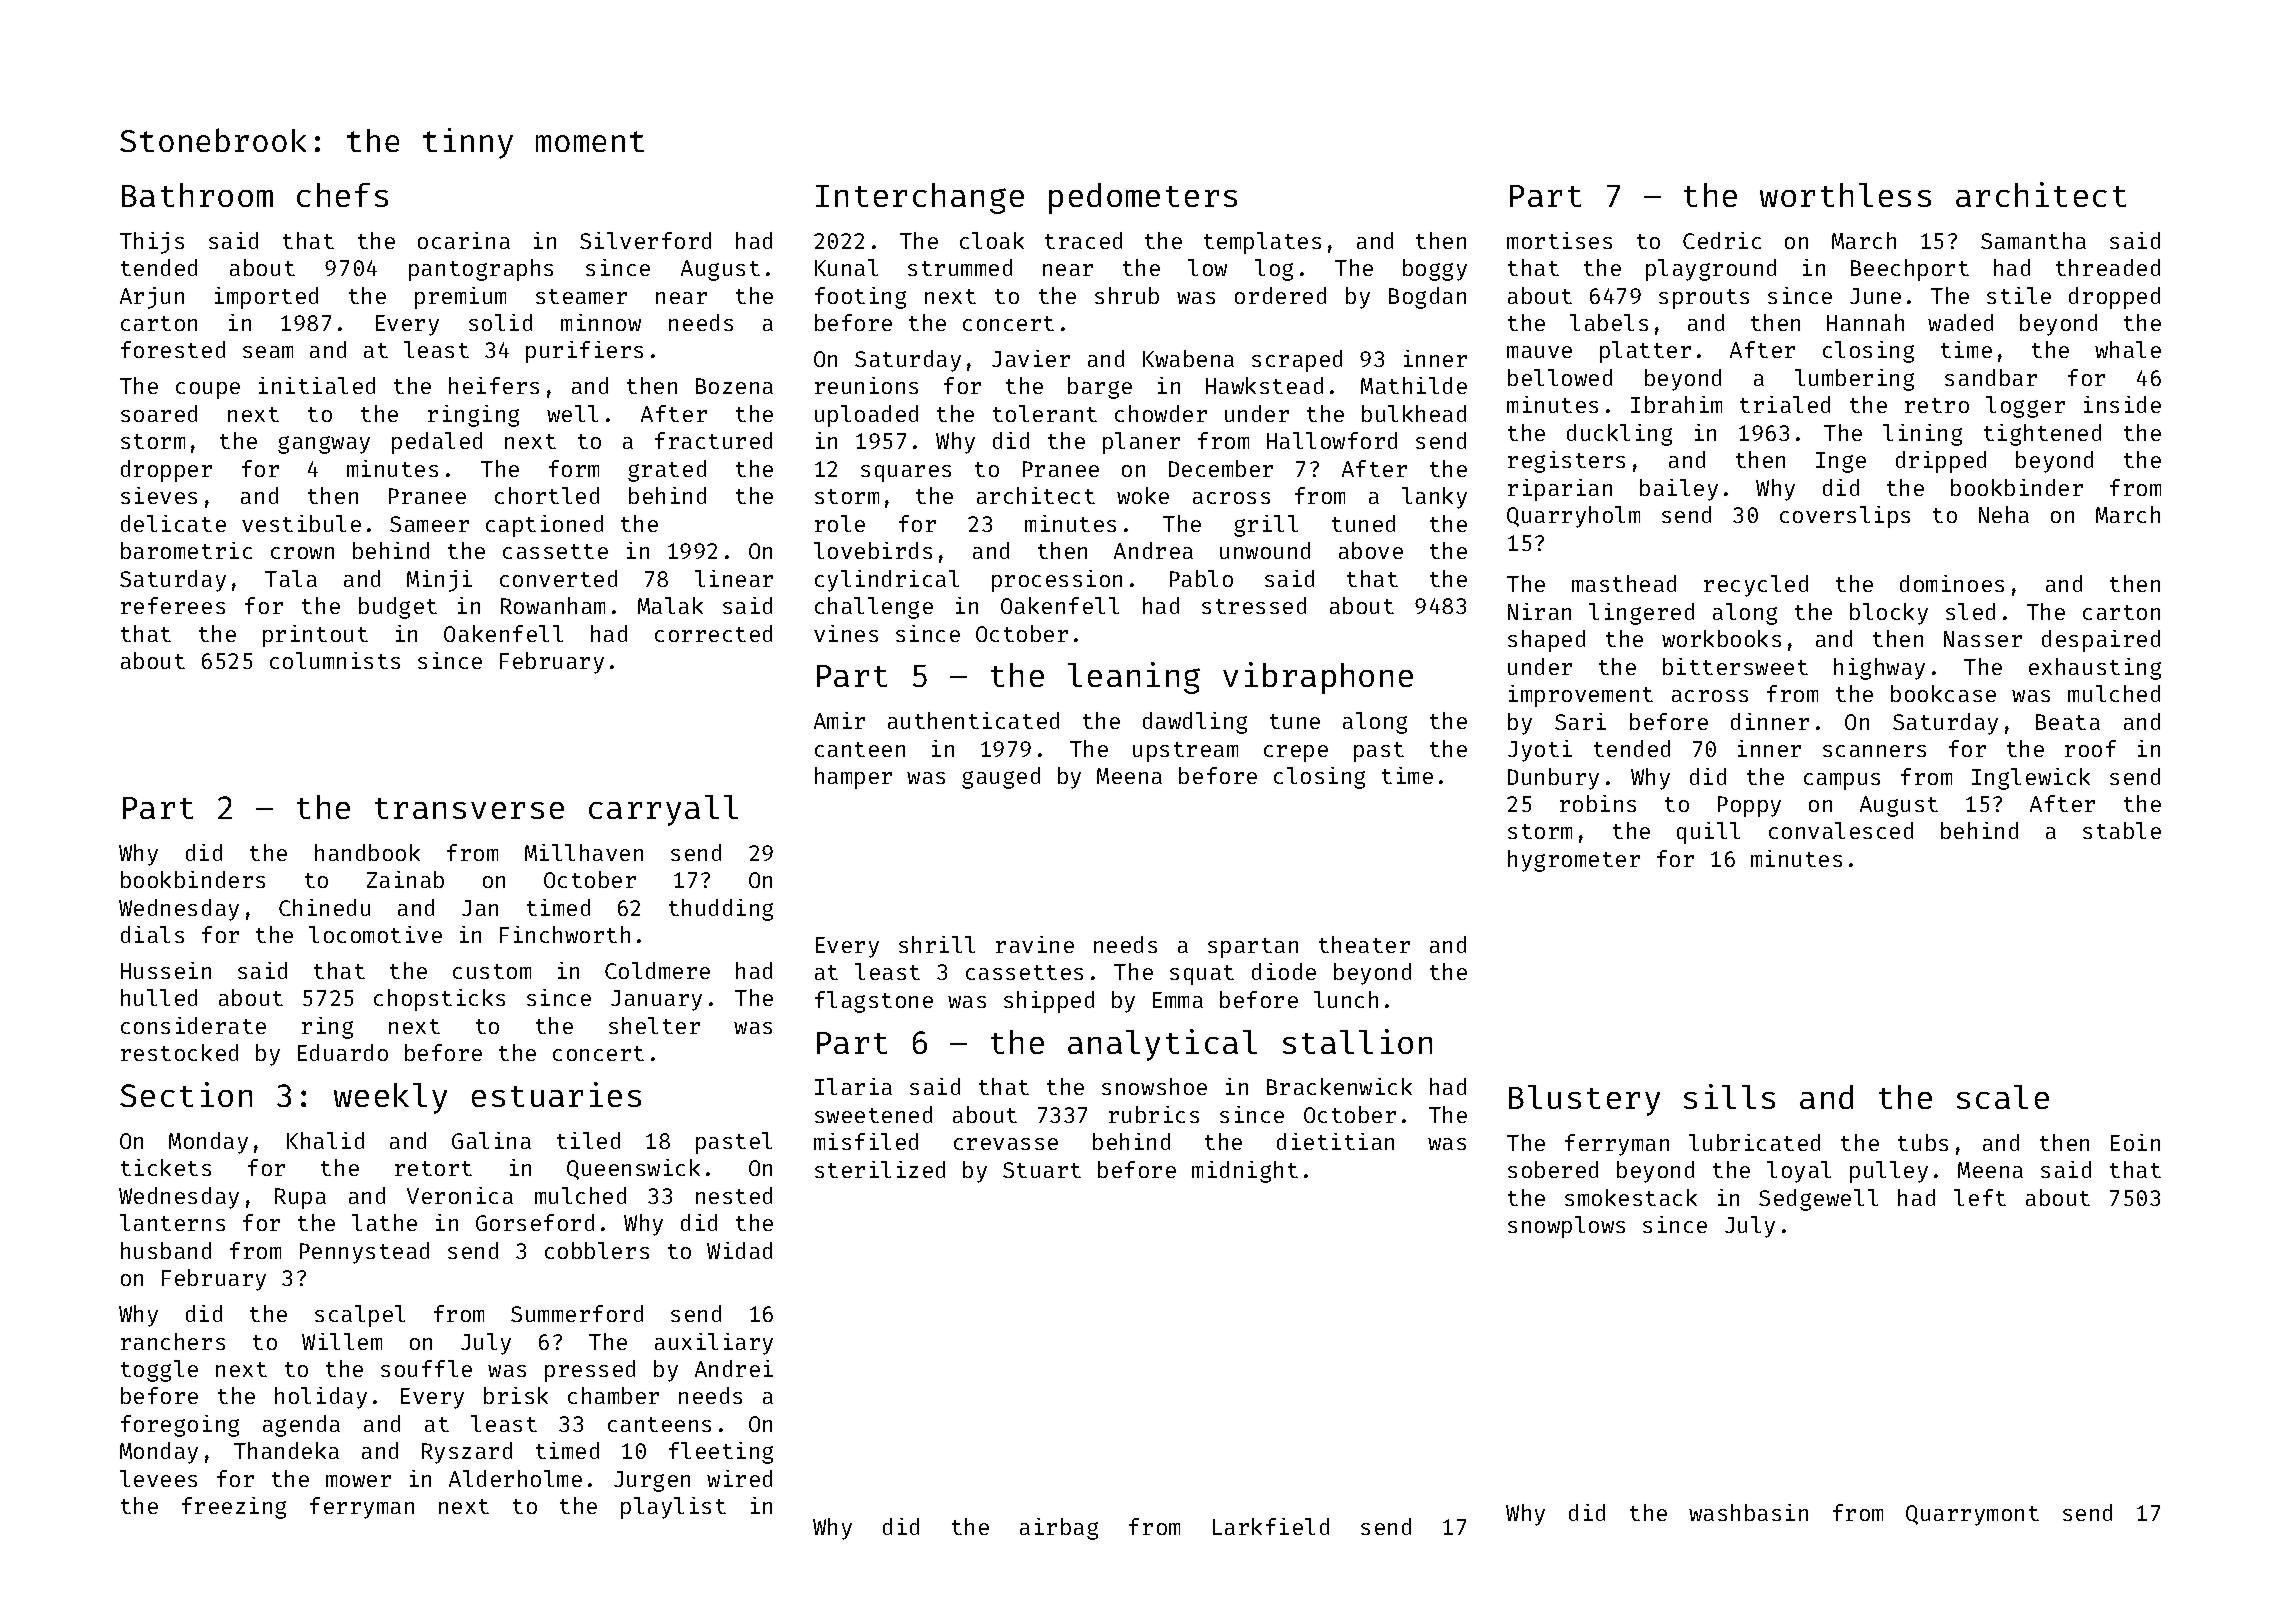  I want to click on tightened, so click(2042, 435).
